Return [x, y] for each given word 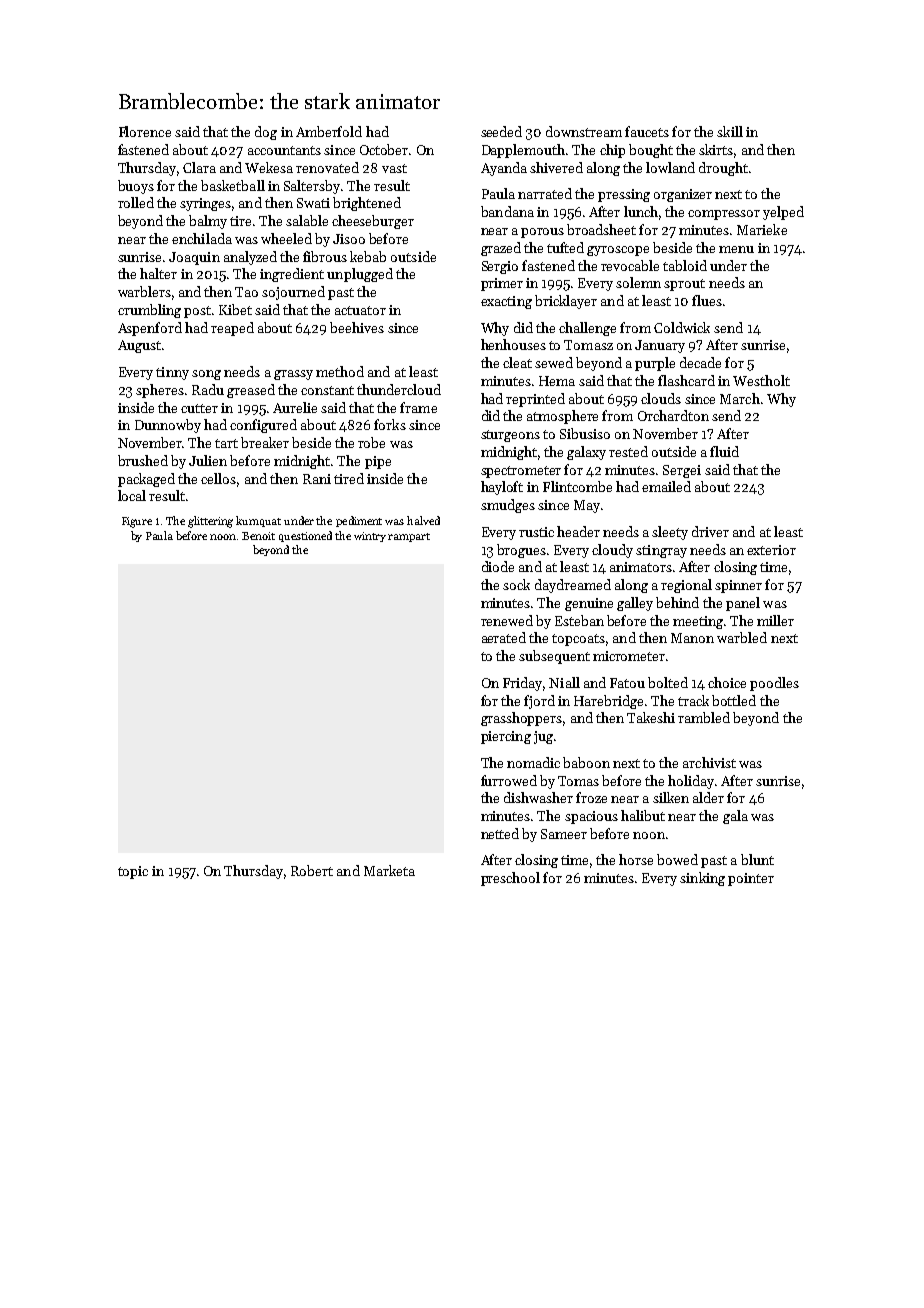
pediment [359, 521]
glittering [210, 522]
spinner [738, 586]
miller [775, 620]
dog [266, 133]
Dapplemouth [523, 151]
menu [736, 249]
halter [158, 273]
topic [133, 872]
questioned [305, 536]
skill [730, 131]
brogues [521, 551]
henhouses [513, 344]
